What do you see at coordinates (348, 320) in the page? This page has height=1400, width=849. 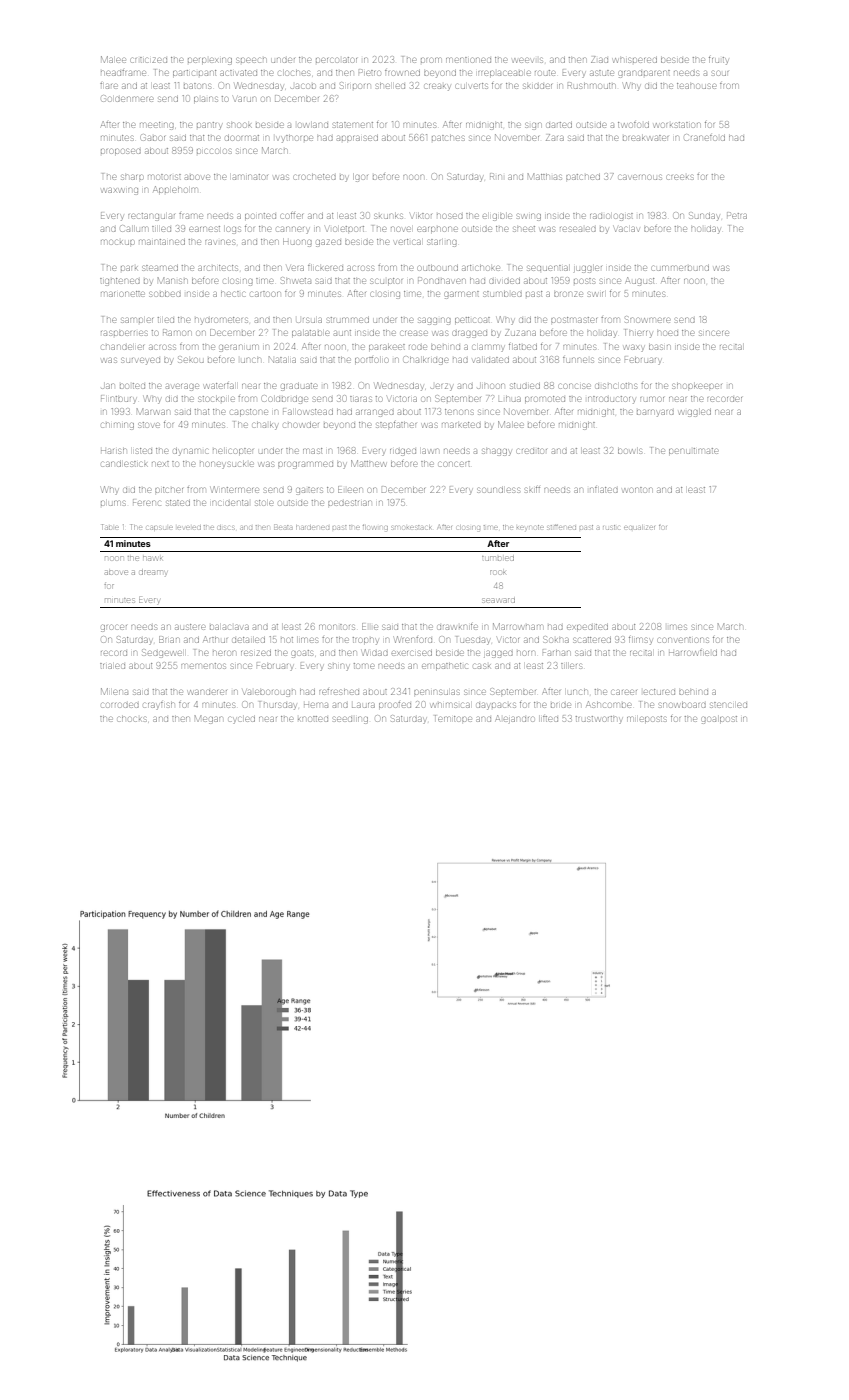 I see `strummed` at bounding box center [348, 320].
